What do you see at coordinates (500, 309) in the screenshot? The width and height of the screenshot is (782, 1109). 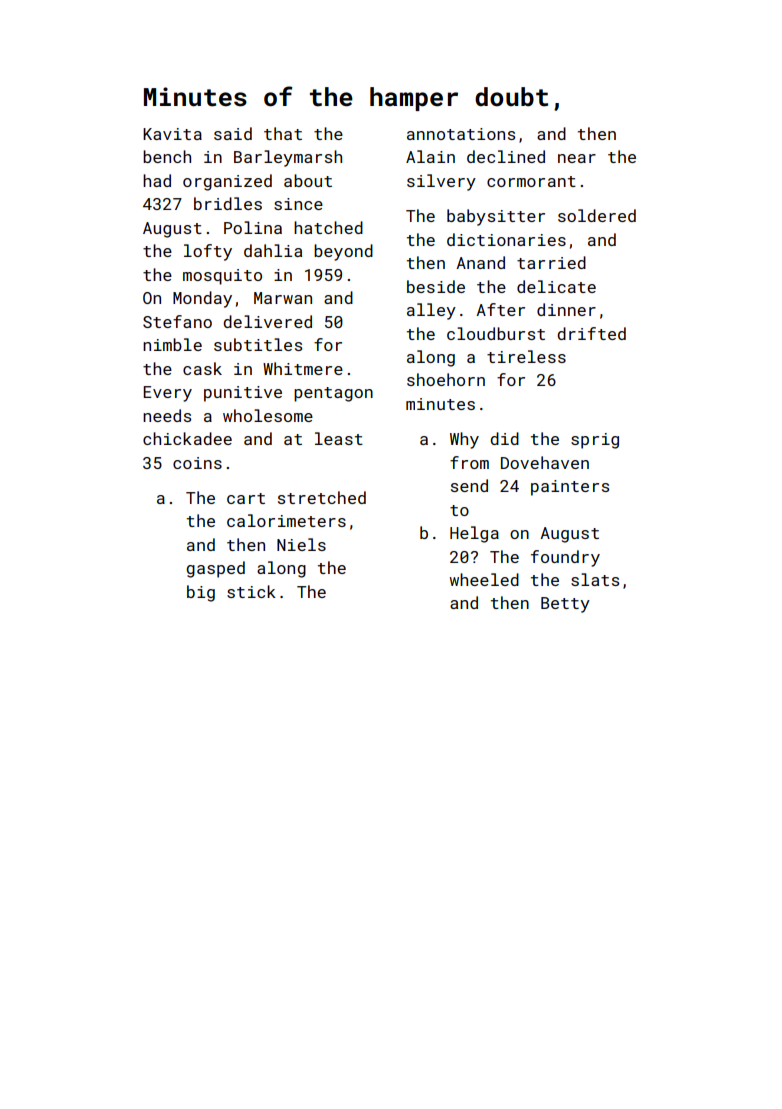 I see `After` at bounding box center [500, 309].
